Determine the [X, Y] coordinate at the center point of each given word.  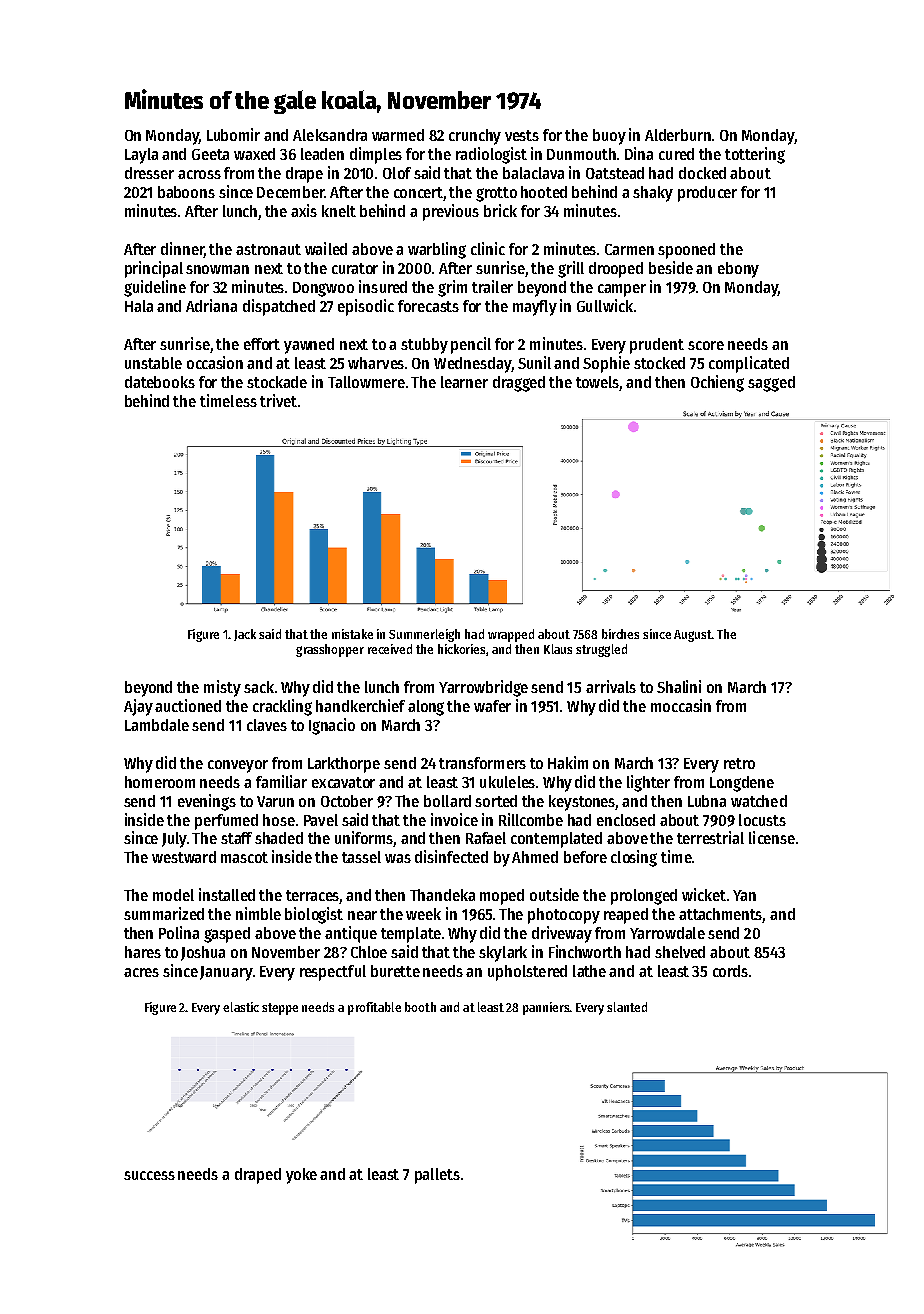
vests [522, 135]
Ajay [138, 707]
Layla [141, 156]
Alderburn [678, 135]
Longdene [742, 784]
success [149, 1175]
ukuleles [507, 782]
